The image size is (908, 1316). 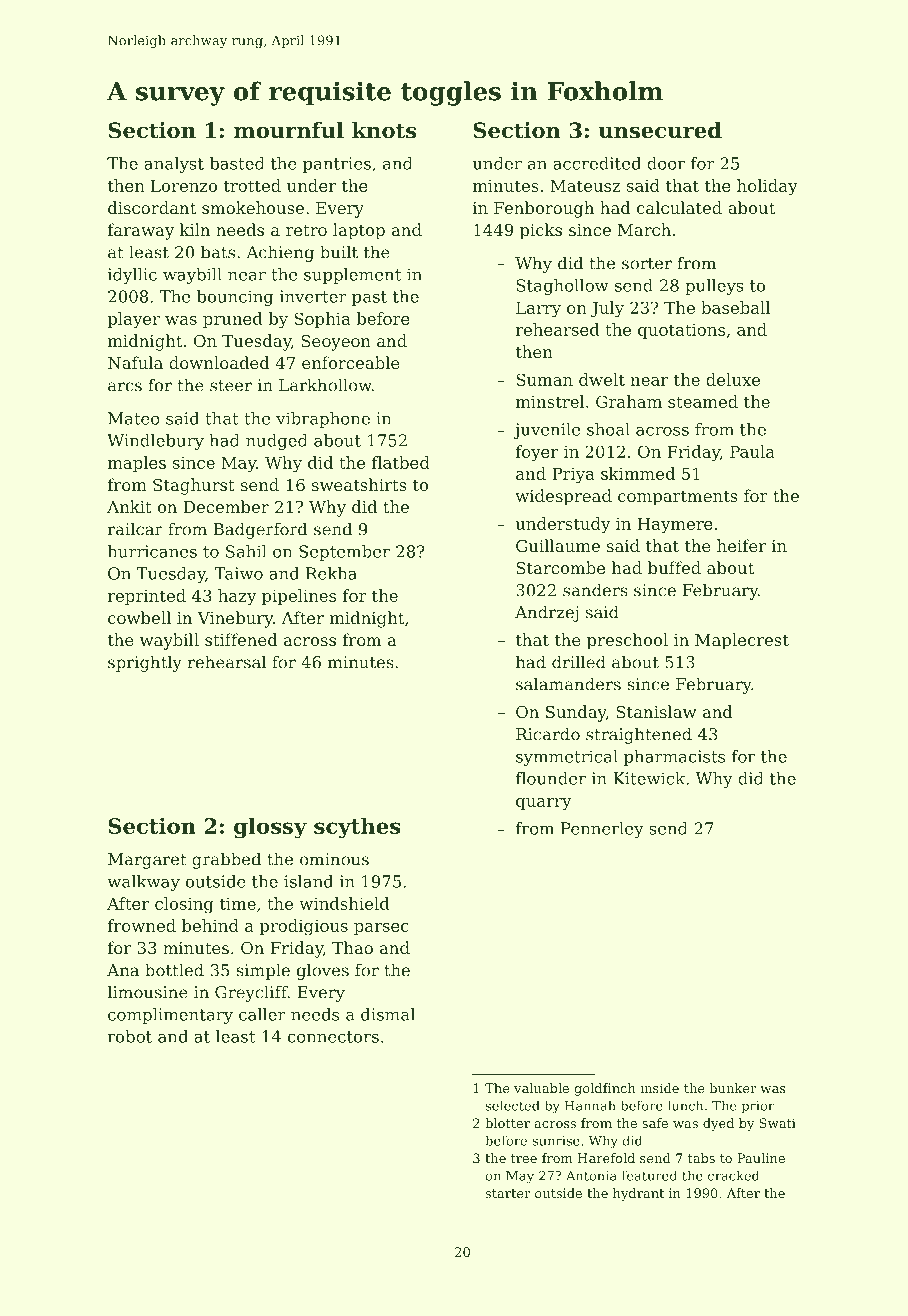 I want to click on September, so click(x=344, y=553).
